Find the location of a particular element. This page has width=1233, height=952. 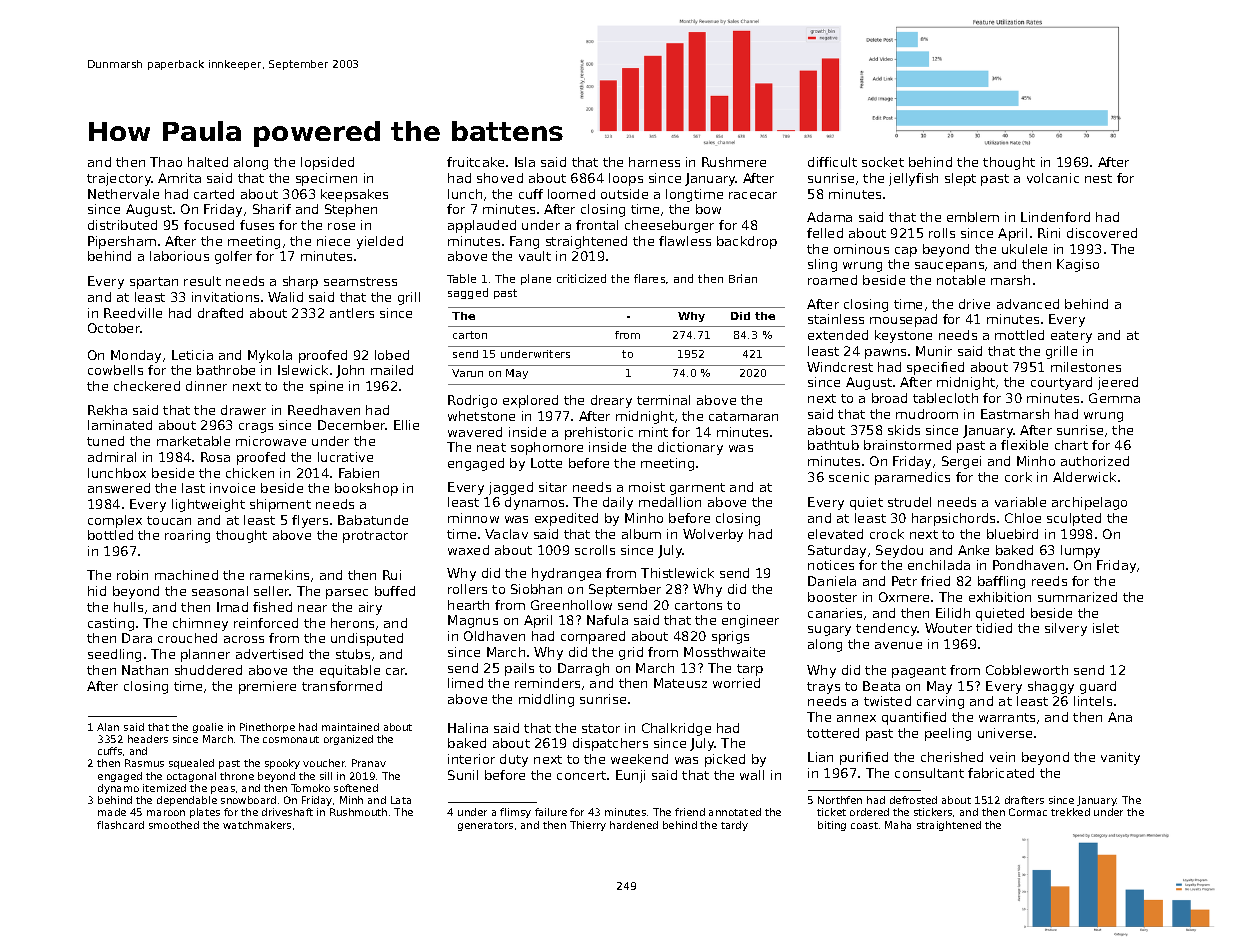

pawns is located at coordinates (885, 354).
